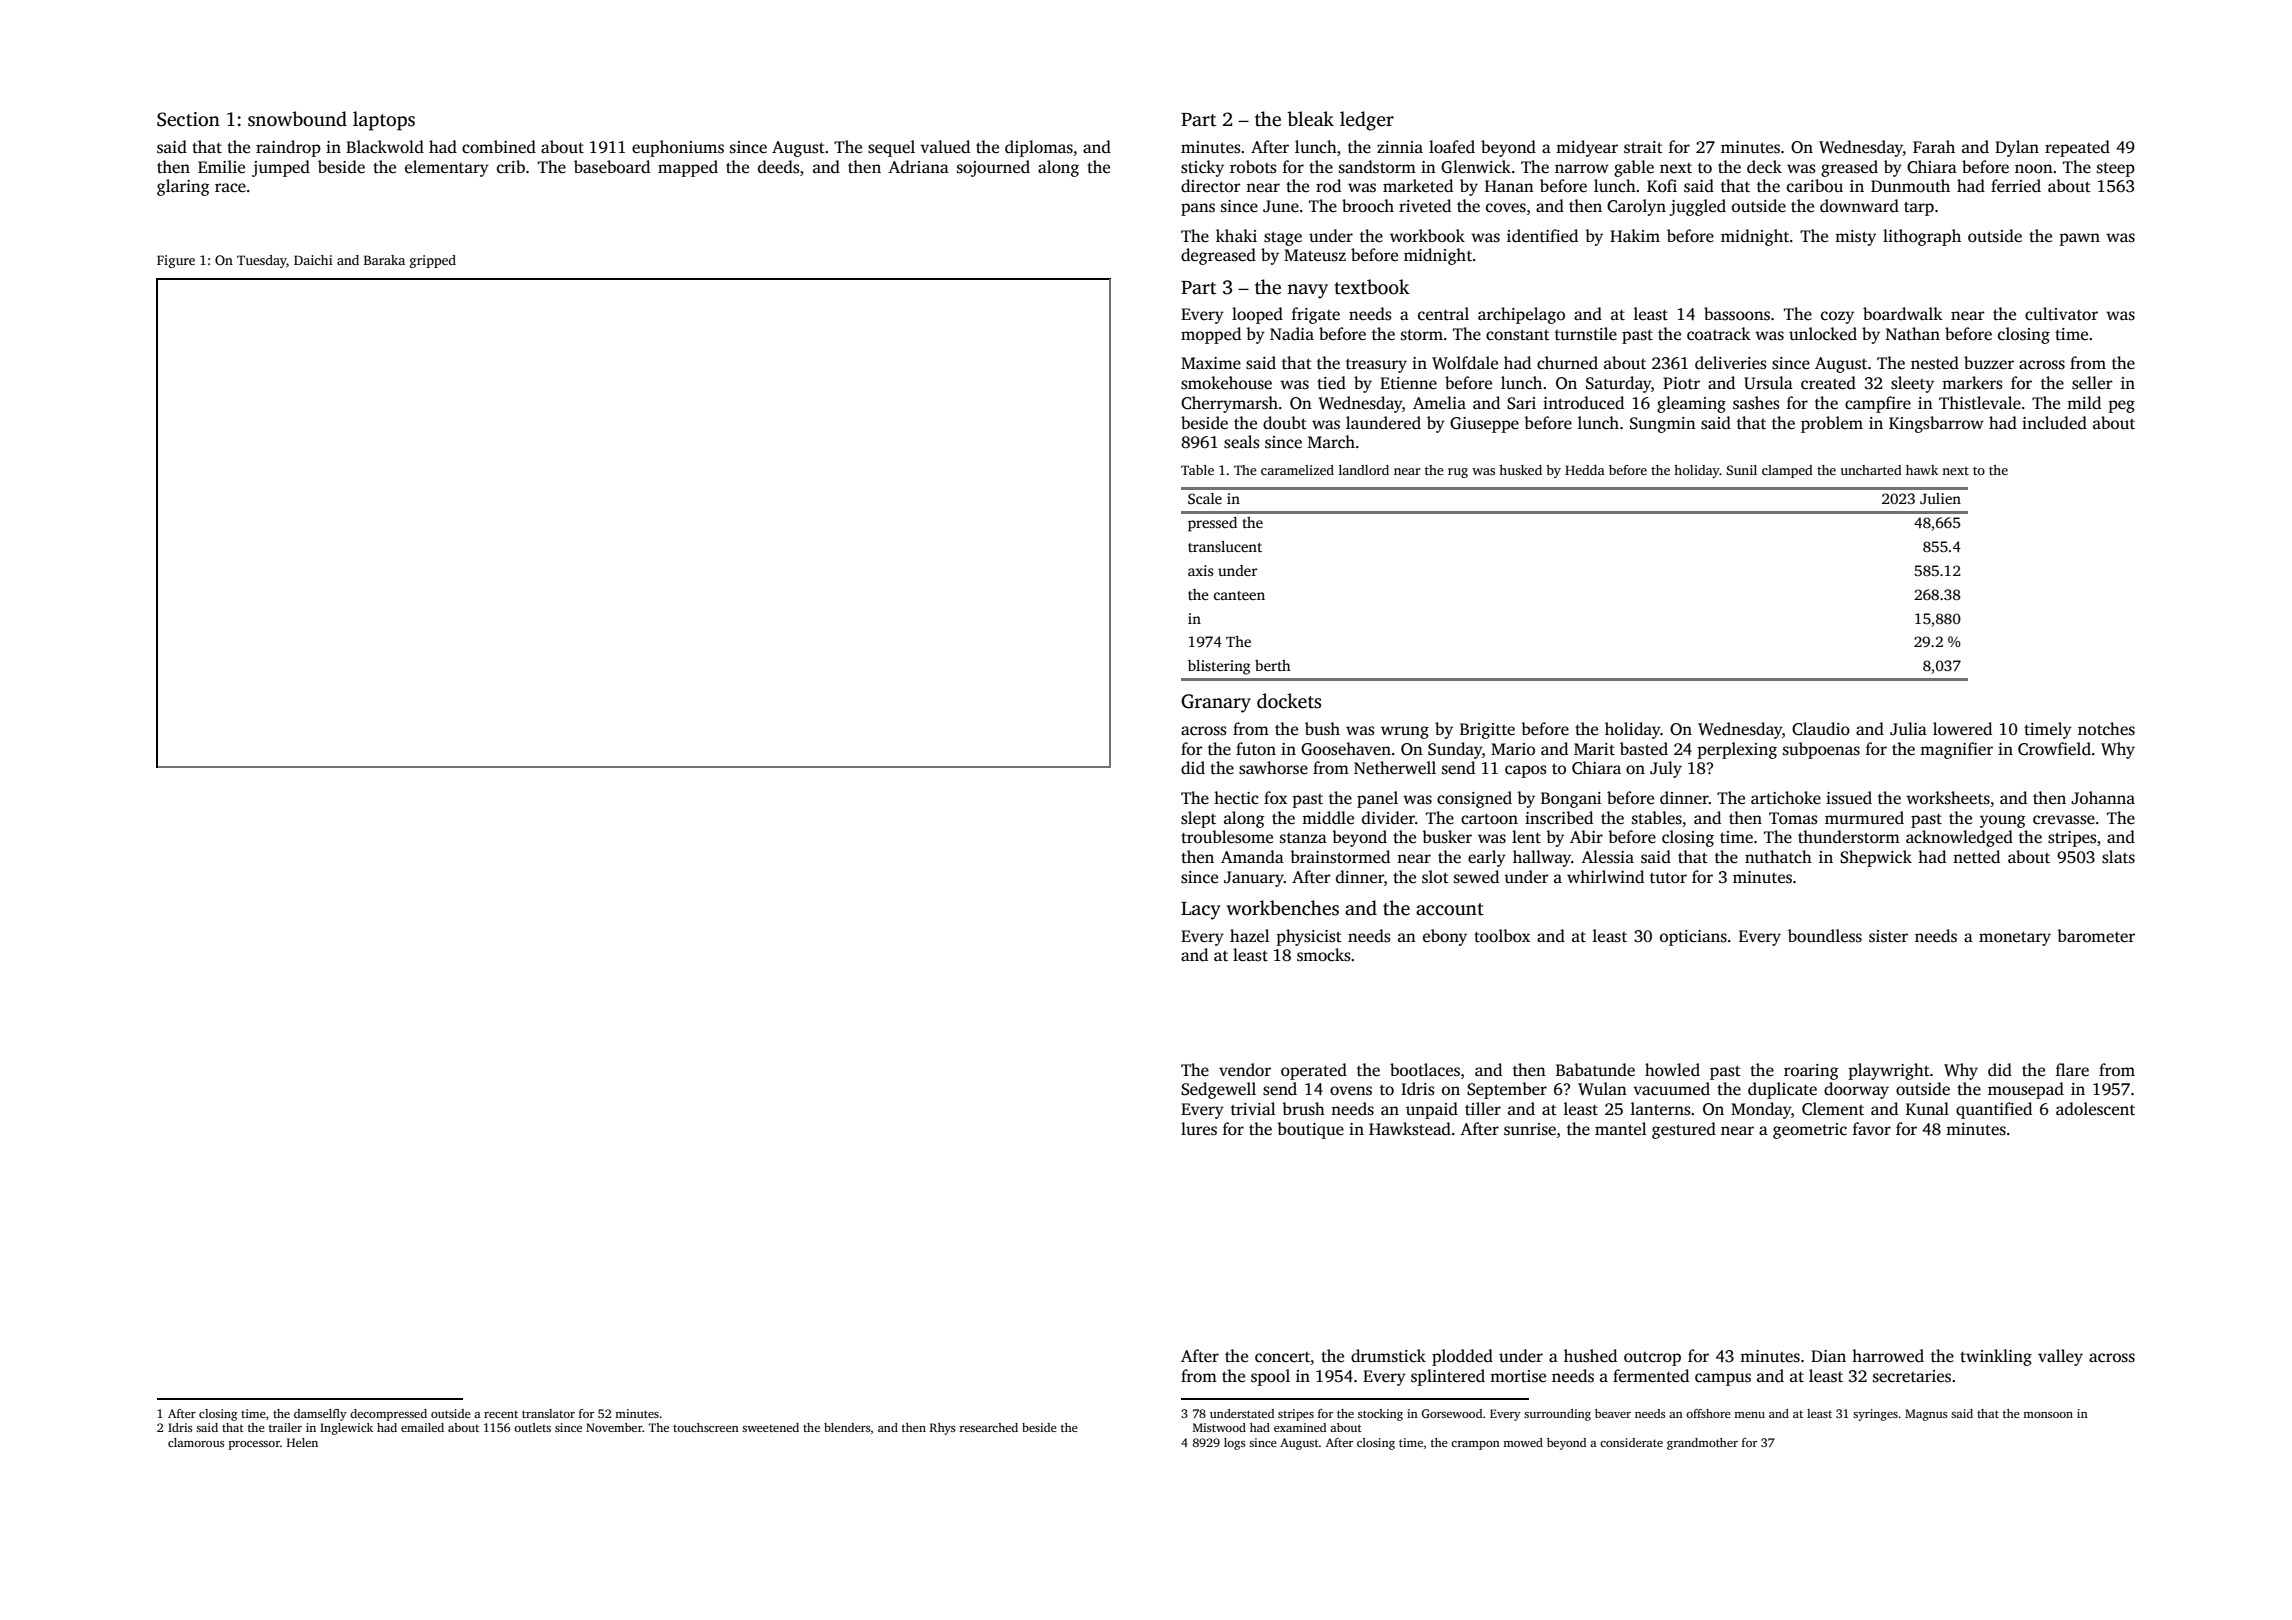  Describe the element at coordinates (1828, 383) in the screenshot. I see `created` at that location.
